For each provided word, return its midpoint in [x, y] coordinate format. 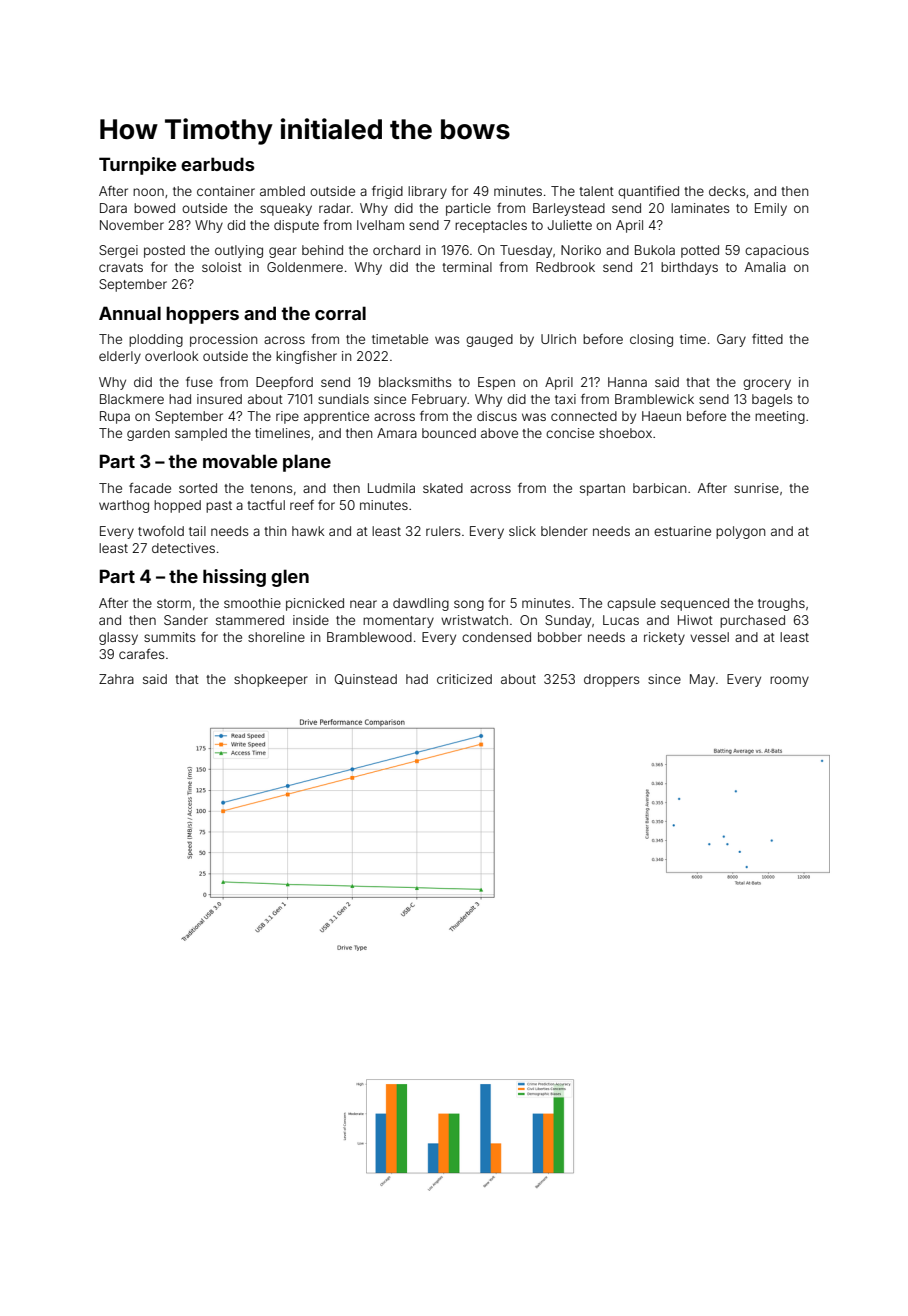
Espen [496, 383]
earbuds [217, 164]
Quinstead [366, 679]
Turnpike [137, 166]
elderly [120, 357]
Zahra [116, 679]
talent [596, 191]
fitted [767, 339]
